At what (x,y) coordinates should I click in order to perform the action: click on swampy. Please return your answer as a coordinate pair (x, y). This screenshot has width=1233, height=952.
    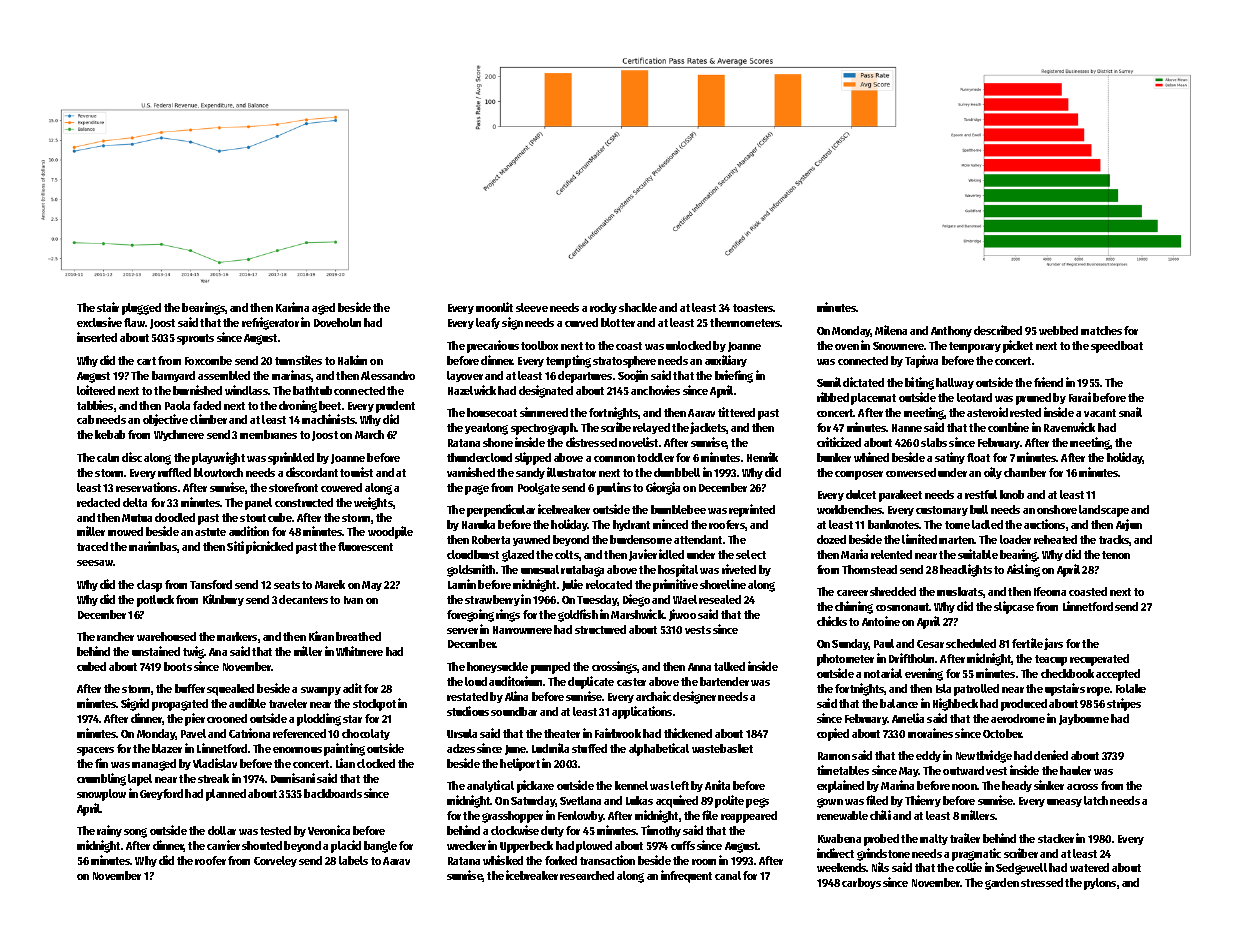
    Looking at the image, I should click on (321, 691).
